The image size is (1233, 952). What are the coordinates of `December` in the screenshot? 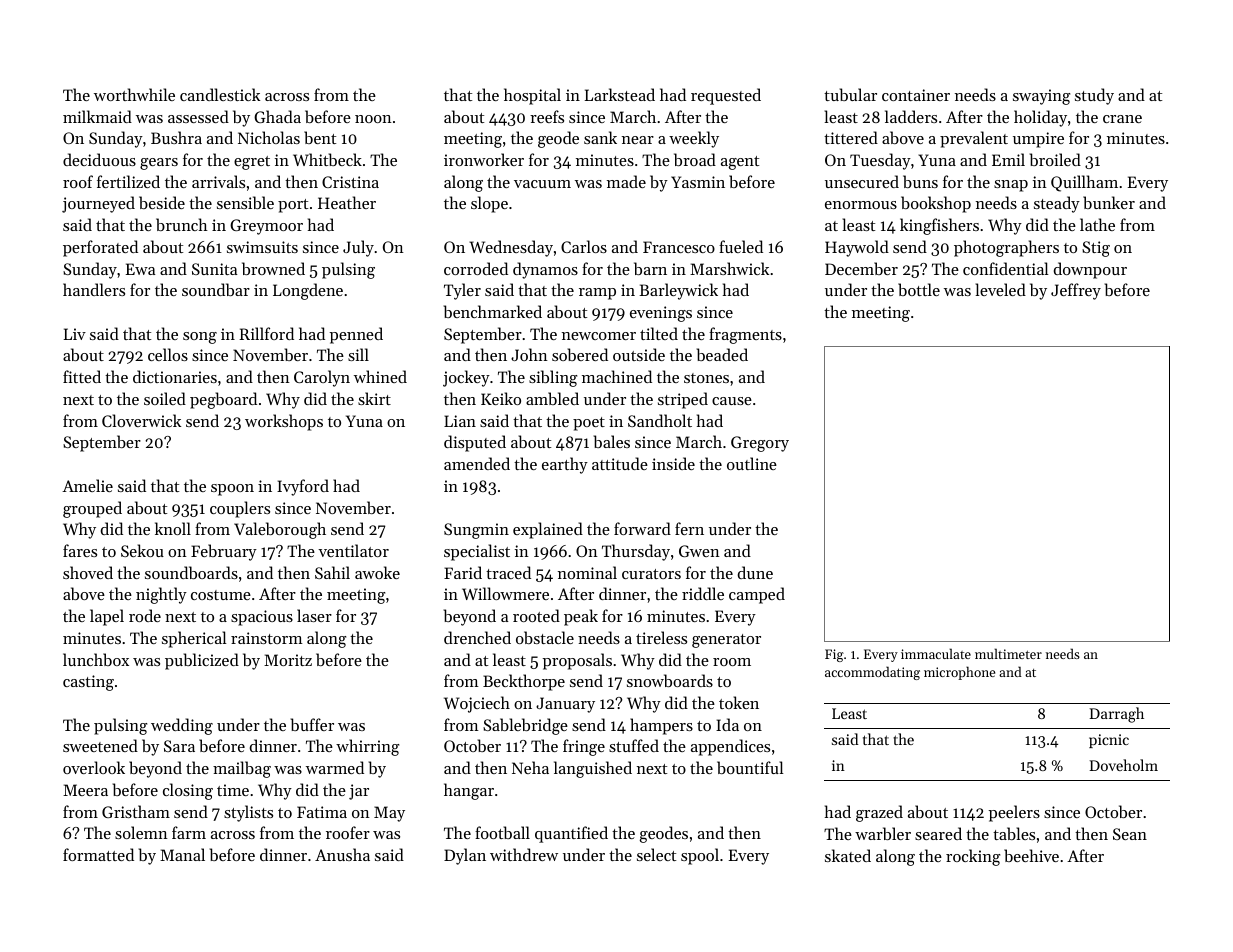 It's located at (861, 268).
